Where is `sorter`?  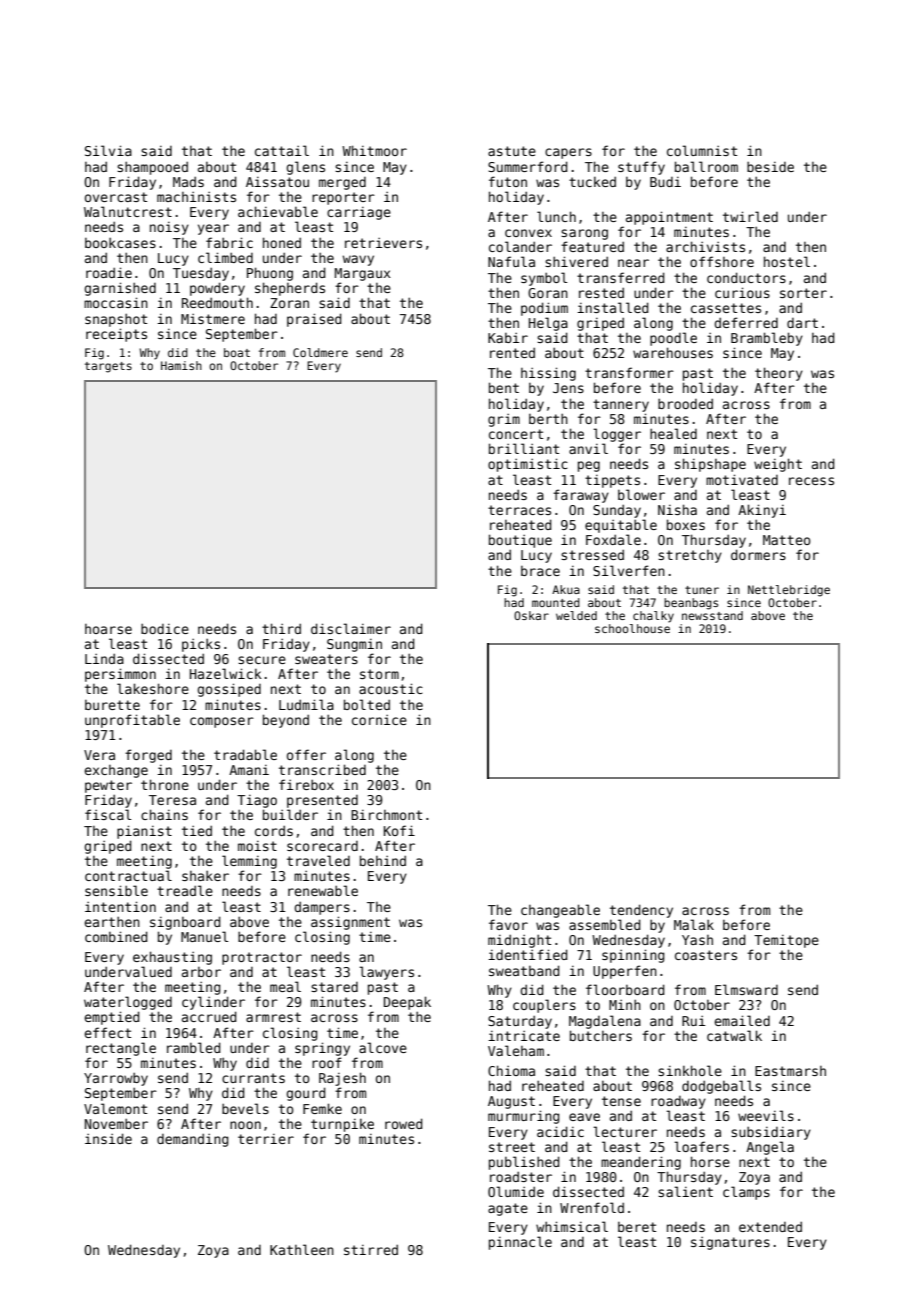
sorter is located at coordinates (803, 293).
